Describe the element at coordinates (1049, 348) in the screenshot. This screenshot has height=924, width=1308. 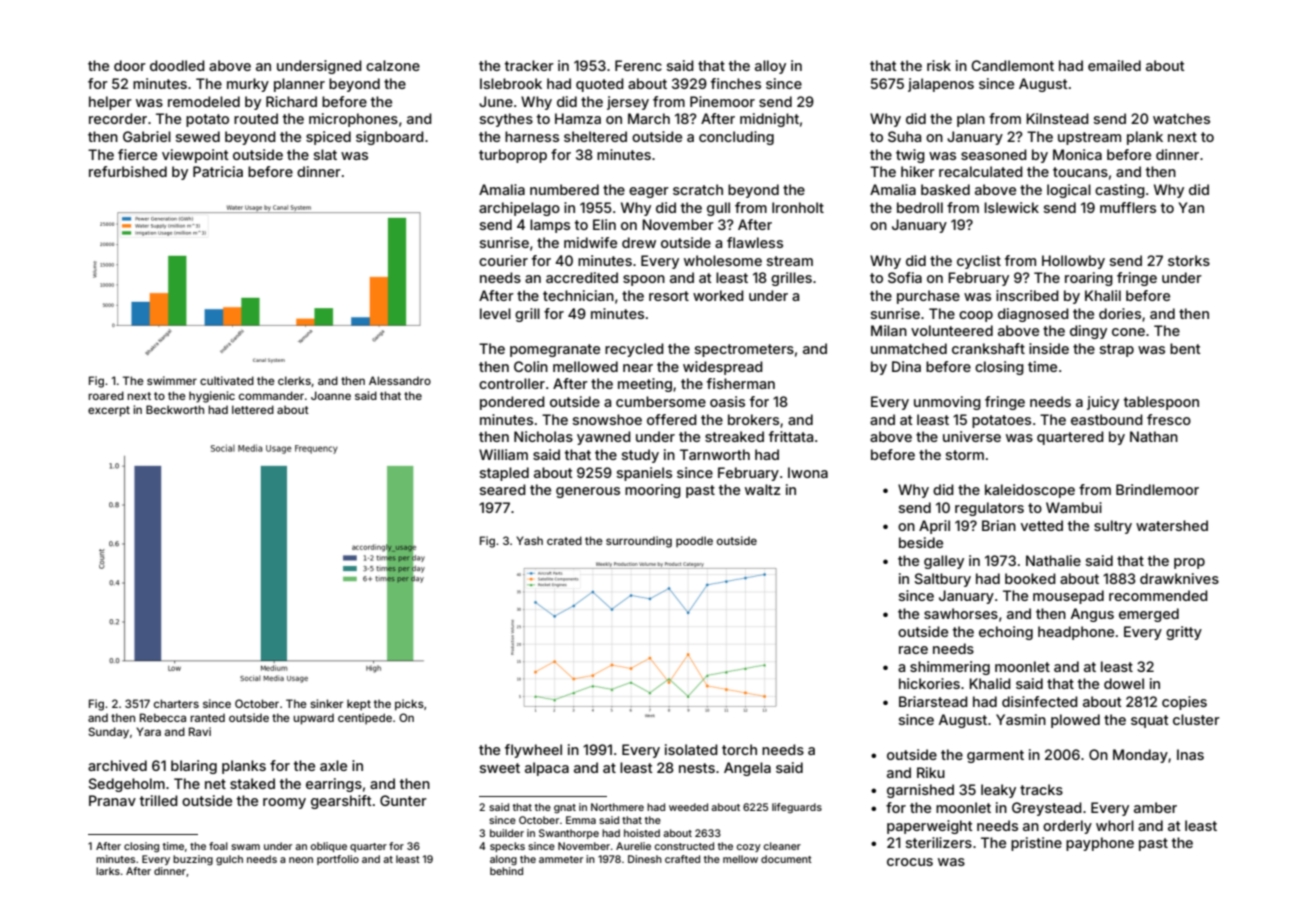
I see `inside` at that location.
